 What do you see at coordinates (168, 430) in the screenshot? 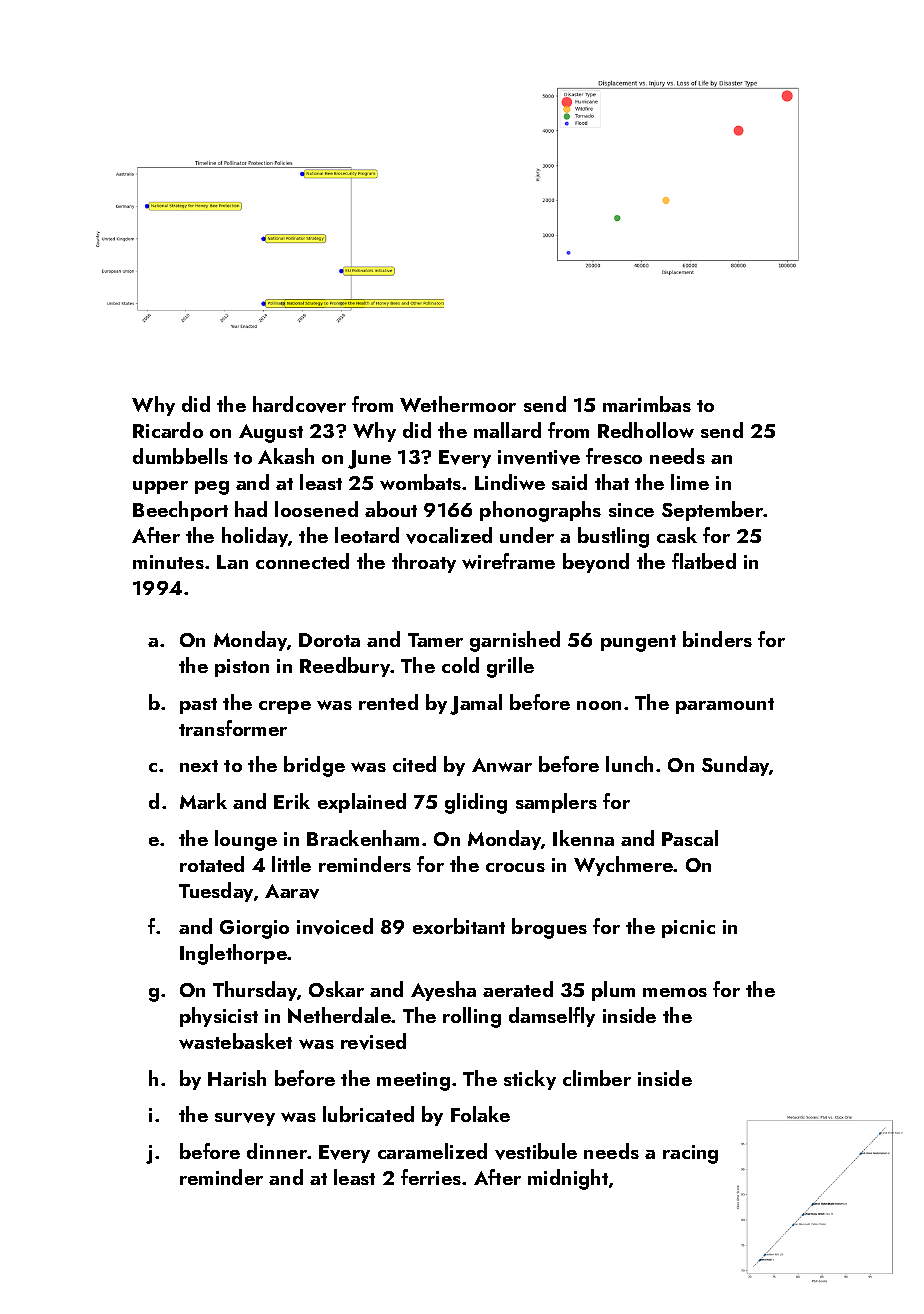
I see `Ricardo` at bounding box center [168, 430].
